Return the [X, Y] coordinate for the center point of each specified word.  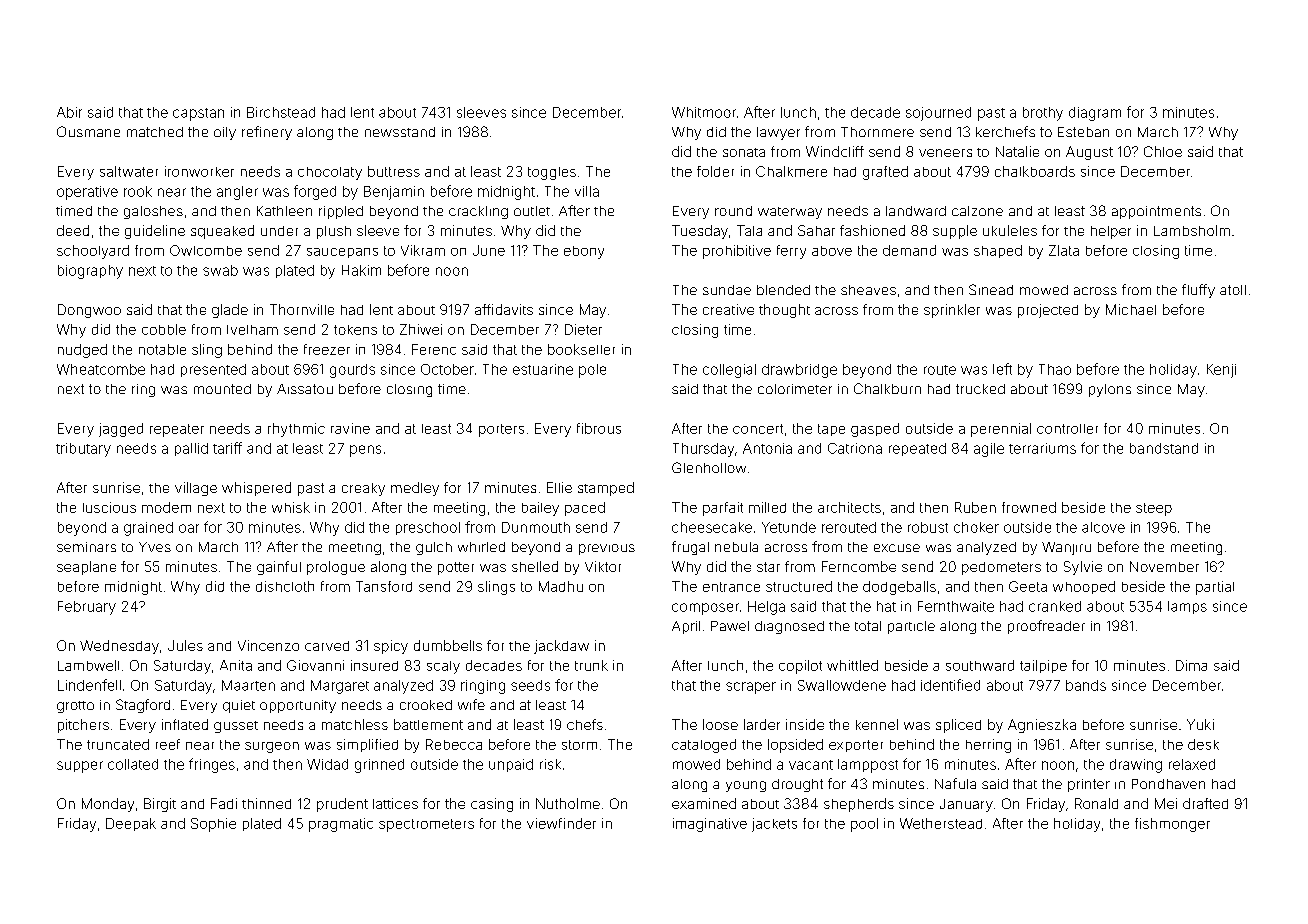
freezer [327, 349]
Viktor [603, 566]
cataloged [704, 746]
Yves [155, 547]
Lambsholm [1192, 230]
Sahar [816, 230]
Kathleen [284, 211]
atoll [1233, 290]
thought [784, 311]
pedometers [1001, 568]
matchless [355, 724]
